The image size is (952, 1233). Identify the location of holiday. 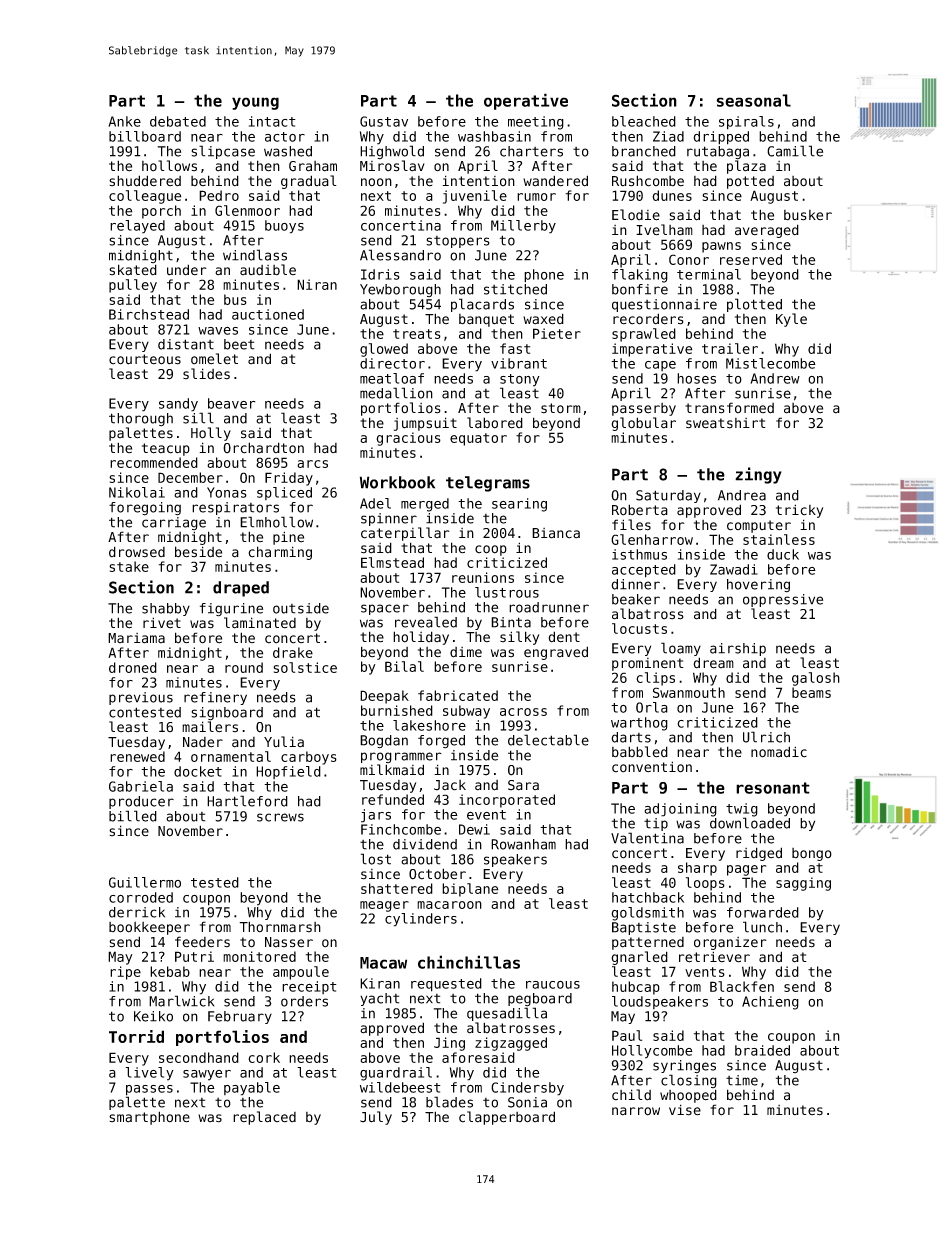
(421, 638).
